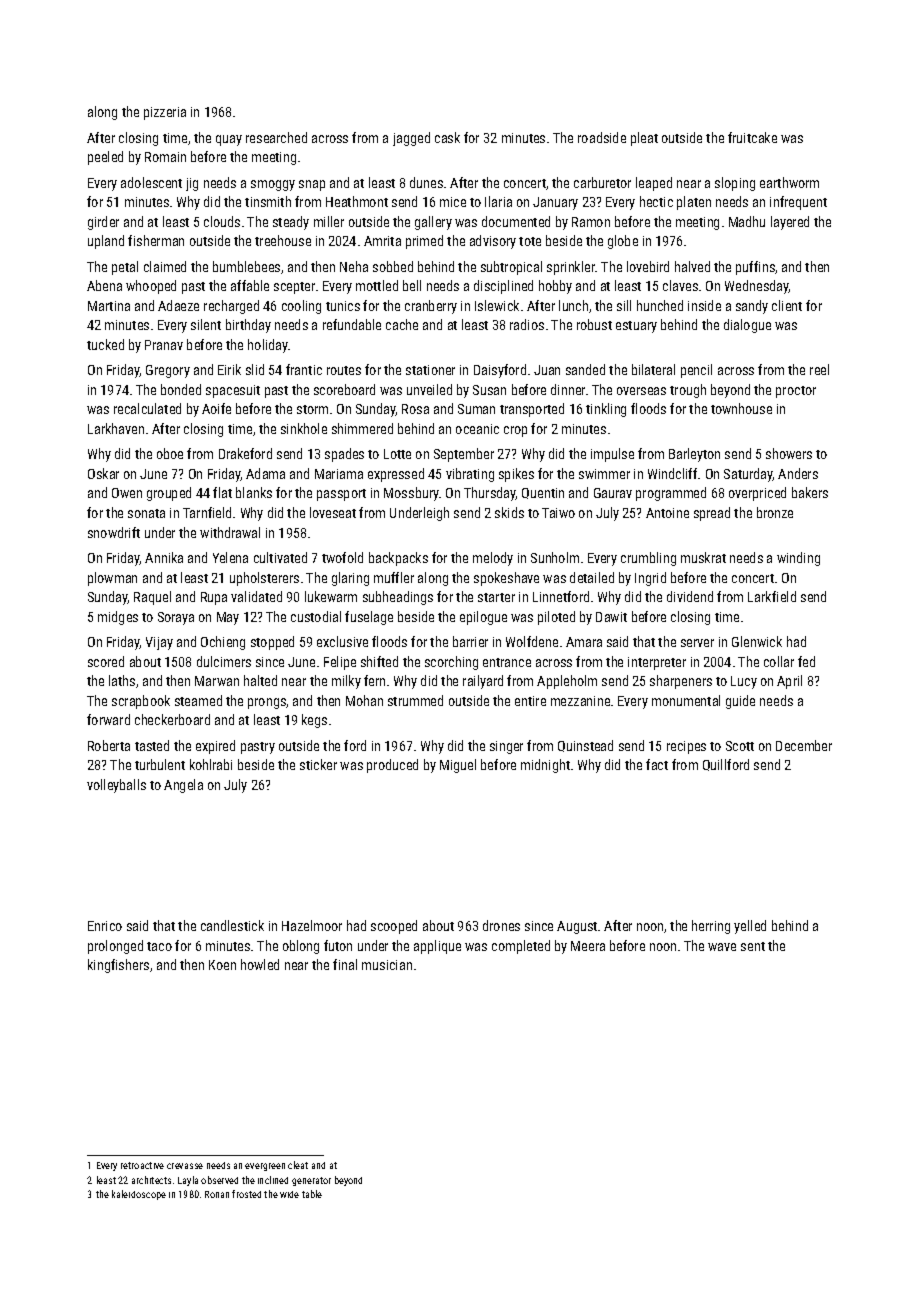 Image resolution: width=924 pixels, height=1308 pixels. What do you see at coordinates (789, 453) in the document?
I see `showers` at bounding box center [789, 453].
